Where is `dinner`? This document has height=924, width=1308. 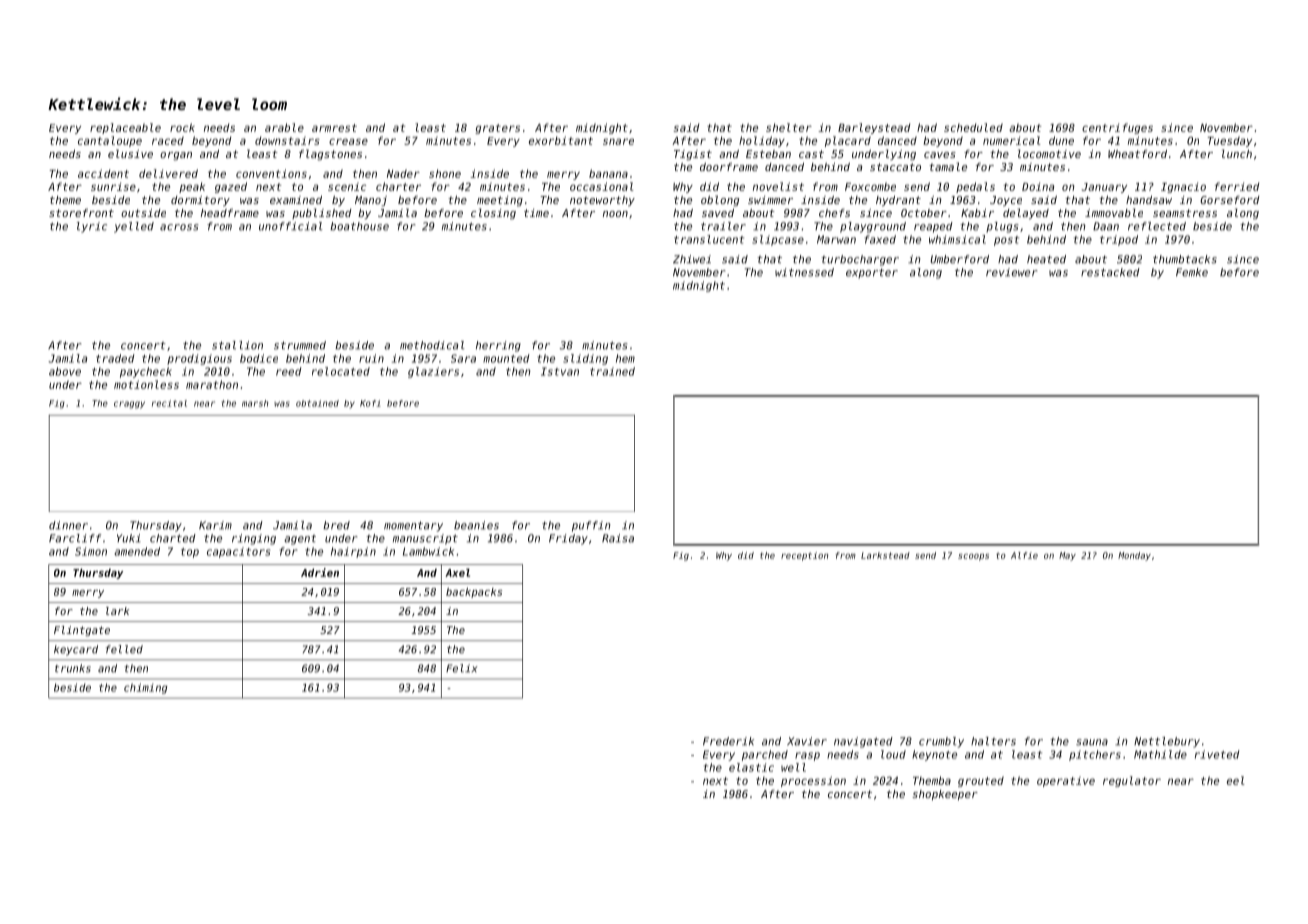
dinner is located at coordinates (68, 525).
